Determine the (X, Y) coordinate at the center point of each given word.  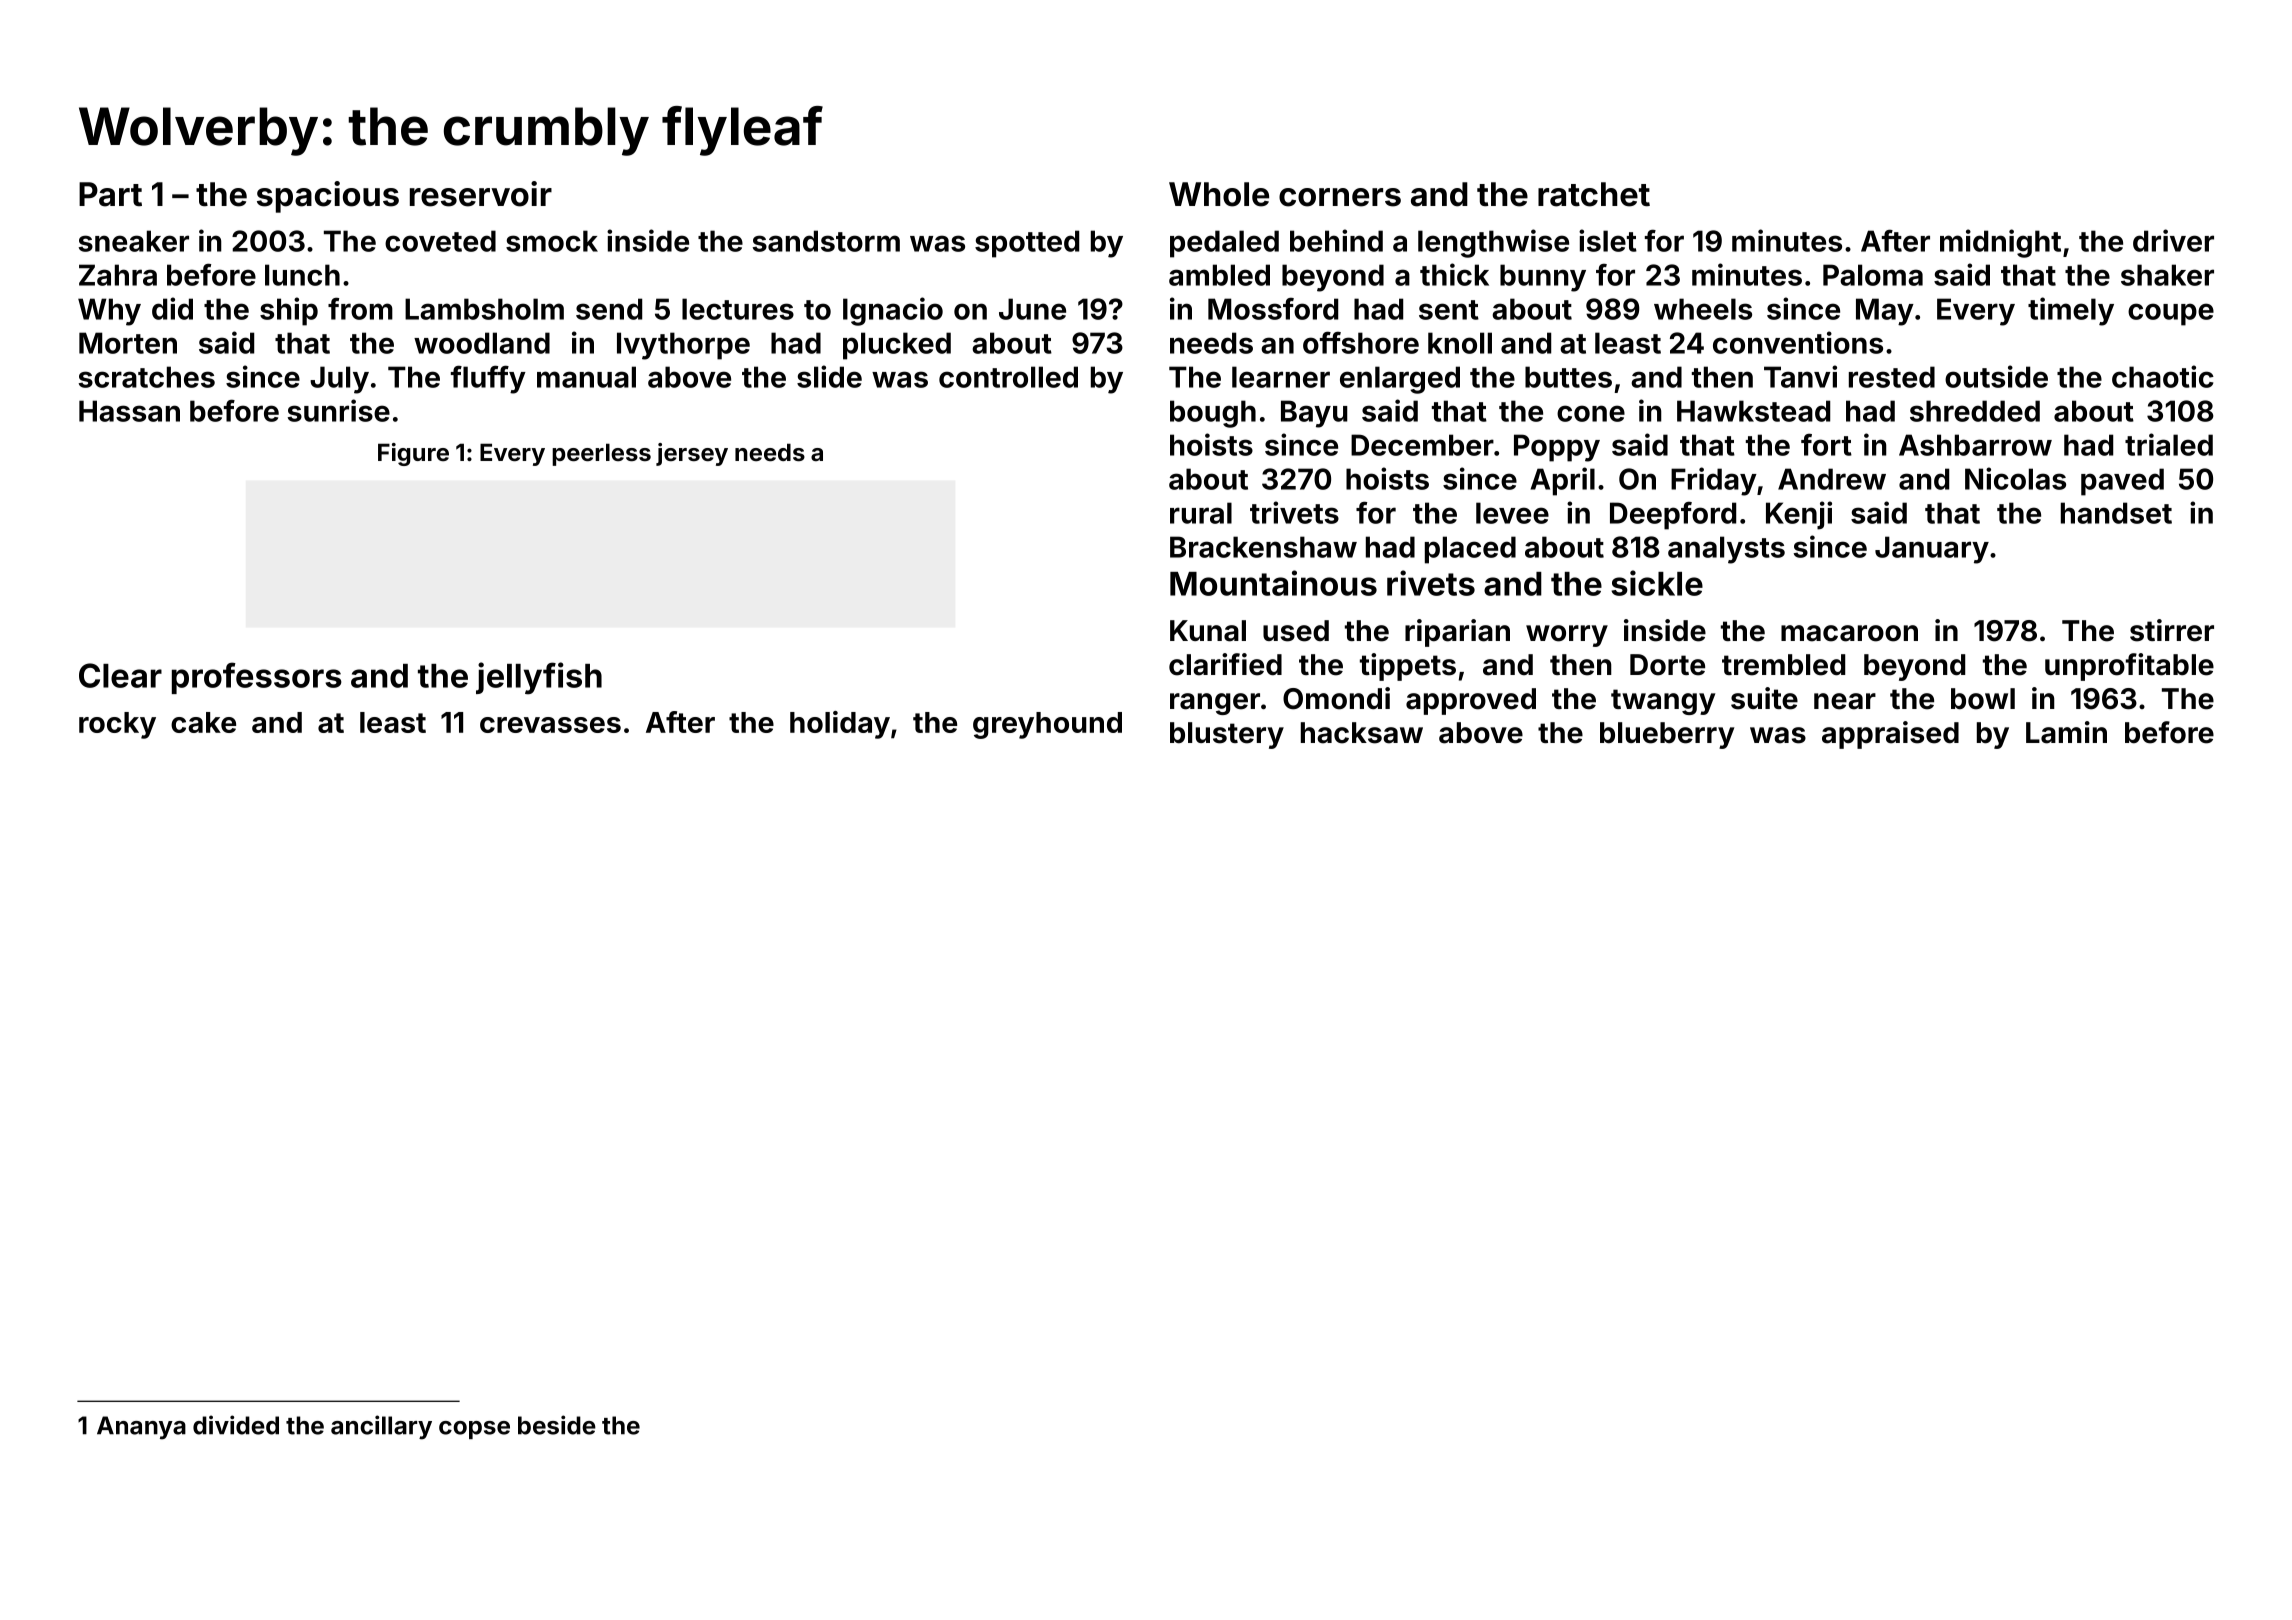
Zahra (118, 275)
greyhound (1047, 725)
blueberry (1667, 735)
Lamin (2066, 732)
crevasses (550, 725)
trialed (2169, 444)
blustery (1227, 735)
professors (257, 678)
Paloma (1873, 275)
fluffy (488, 379)
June (1032, 309)
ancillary (381, 1427)
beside (557, 1425)
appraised (1890, 735)
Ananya (141, 1428)
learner (1281, 377)
